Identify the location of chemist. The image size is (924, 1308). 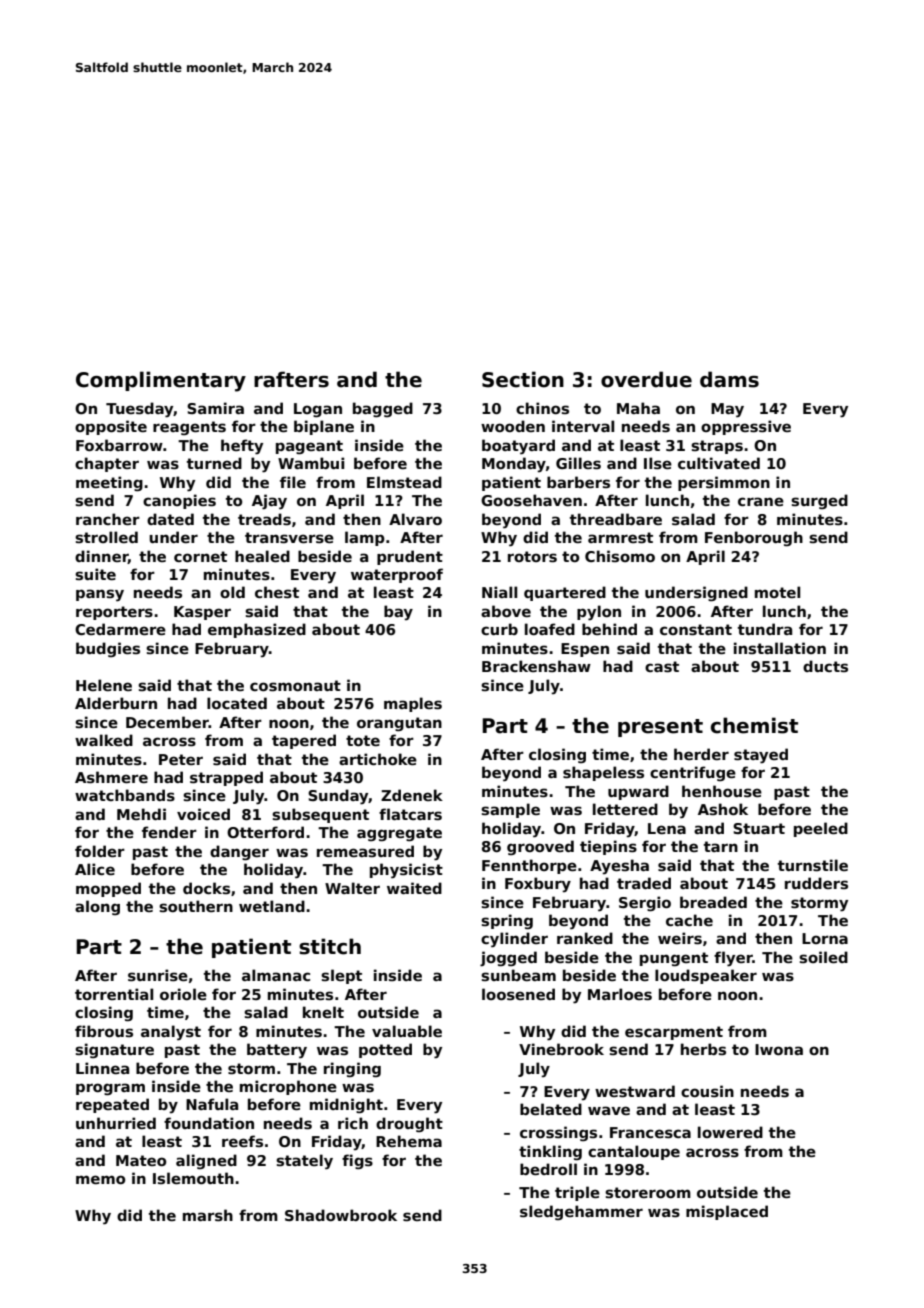
(754, 725).
